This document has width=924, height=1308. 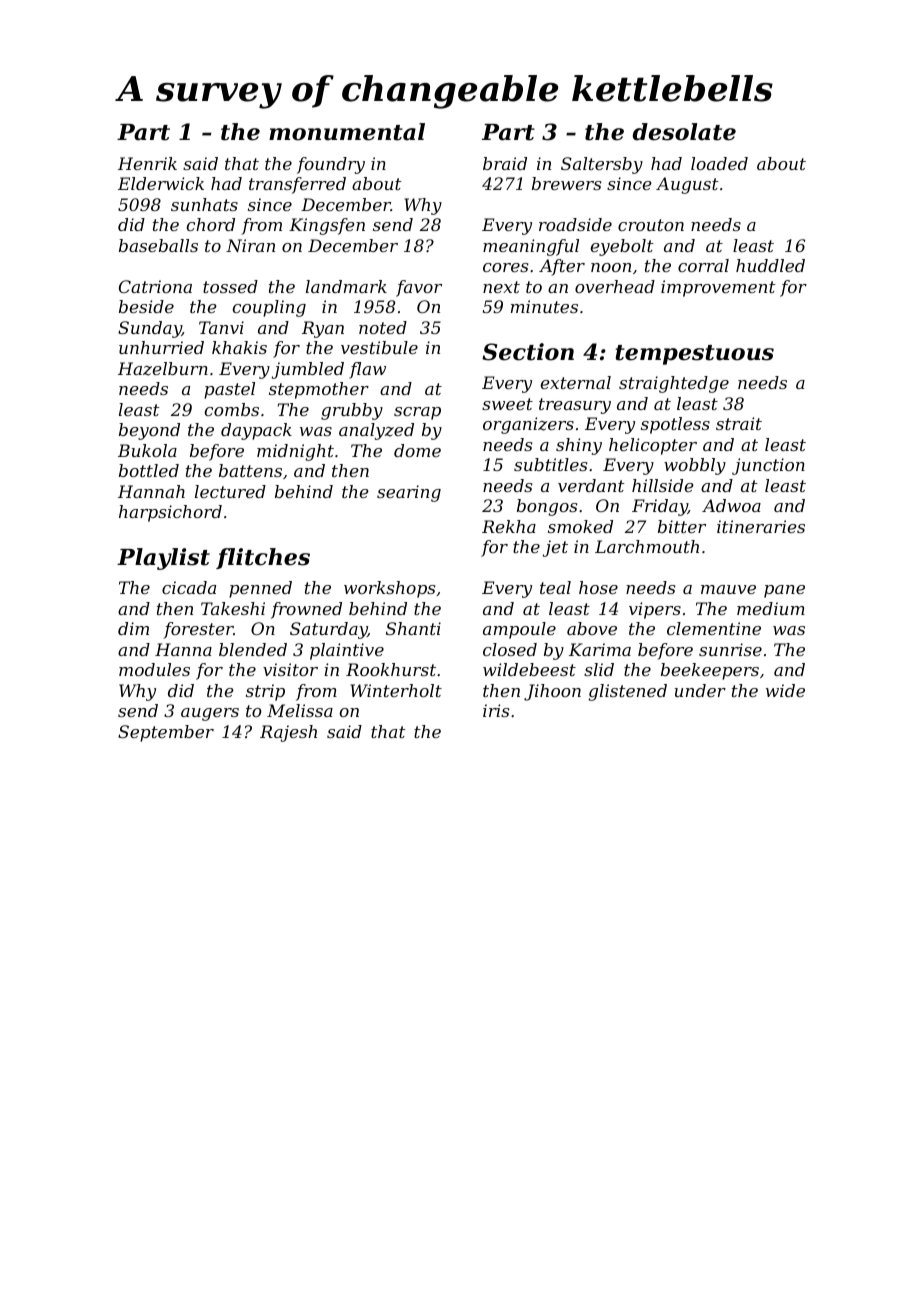 I want to click on monumental, so click(x=347, y=132).
